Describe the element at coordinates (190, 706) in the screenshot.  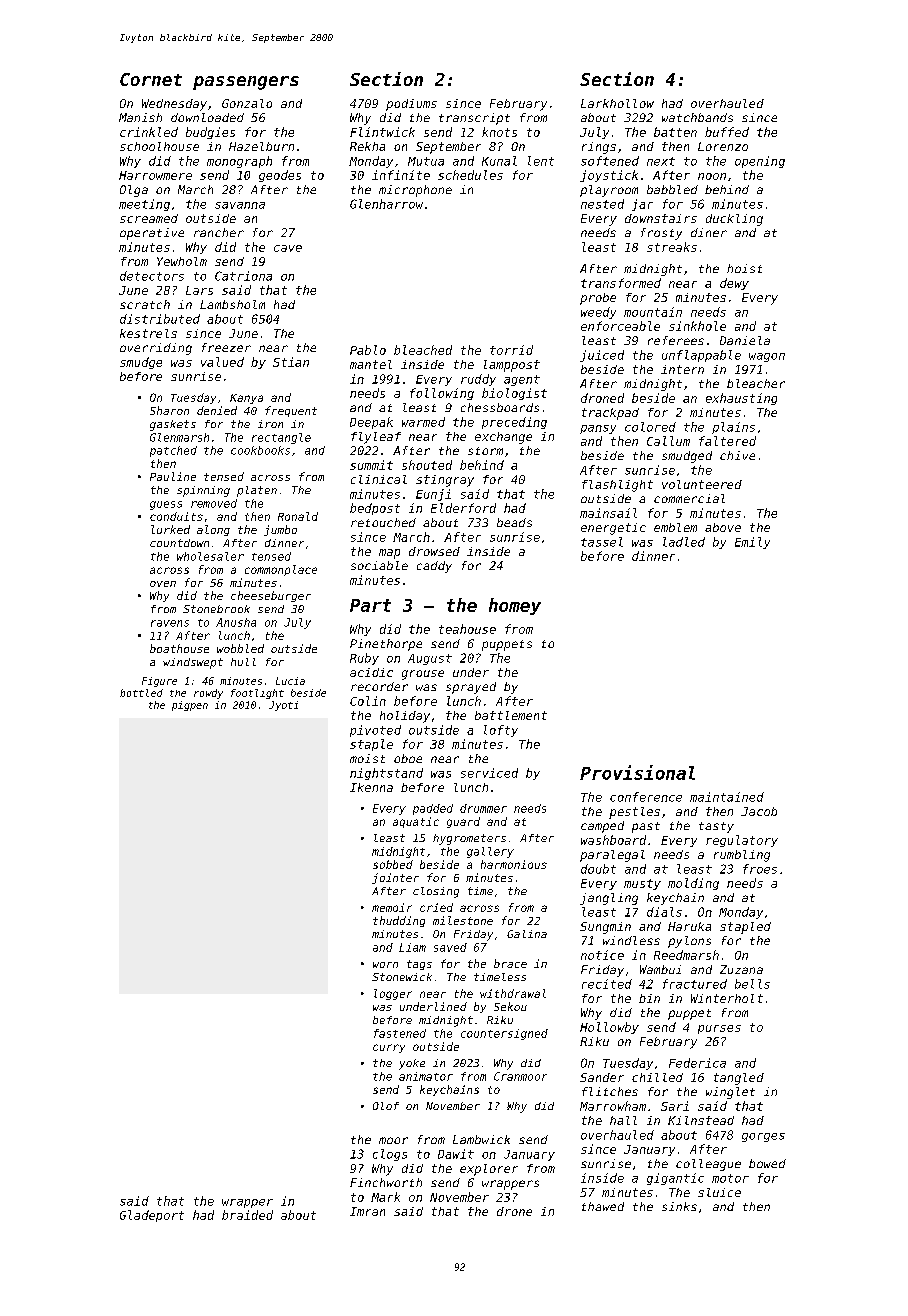
I see `pigpen` at that location.
